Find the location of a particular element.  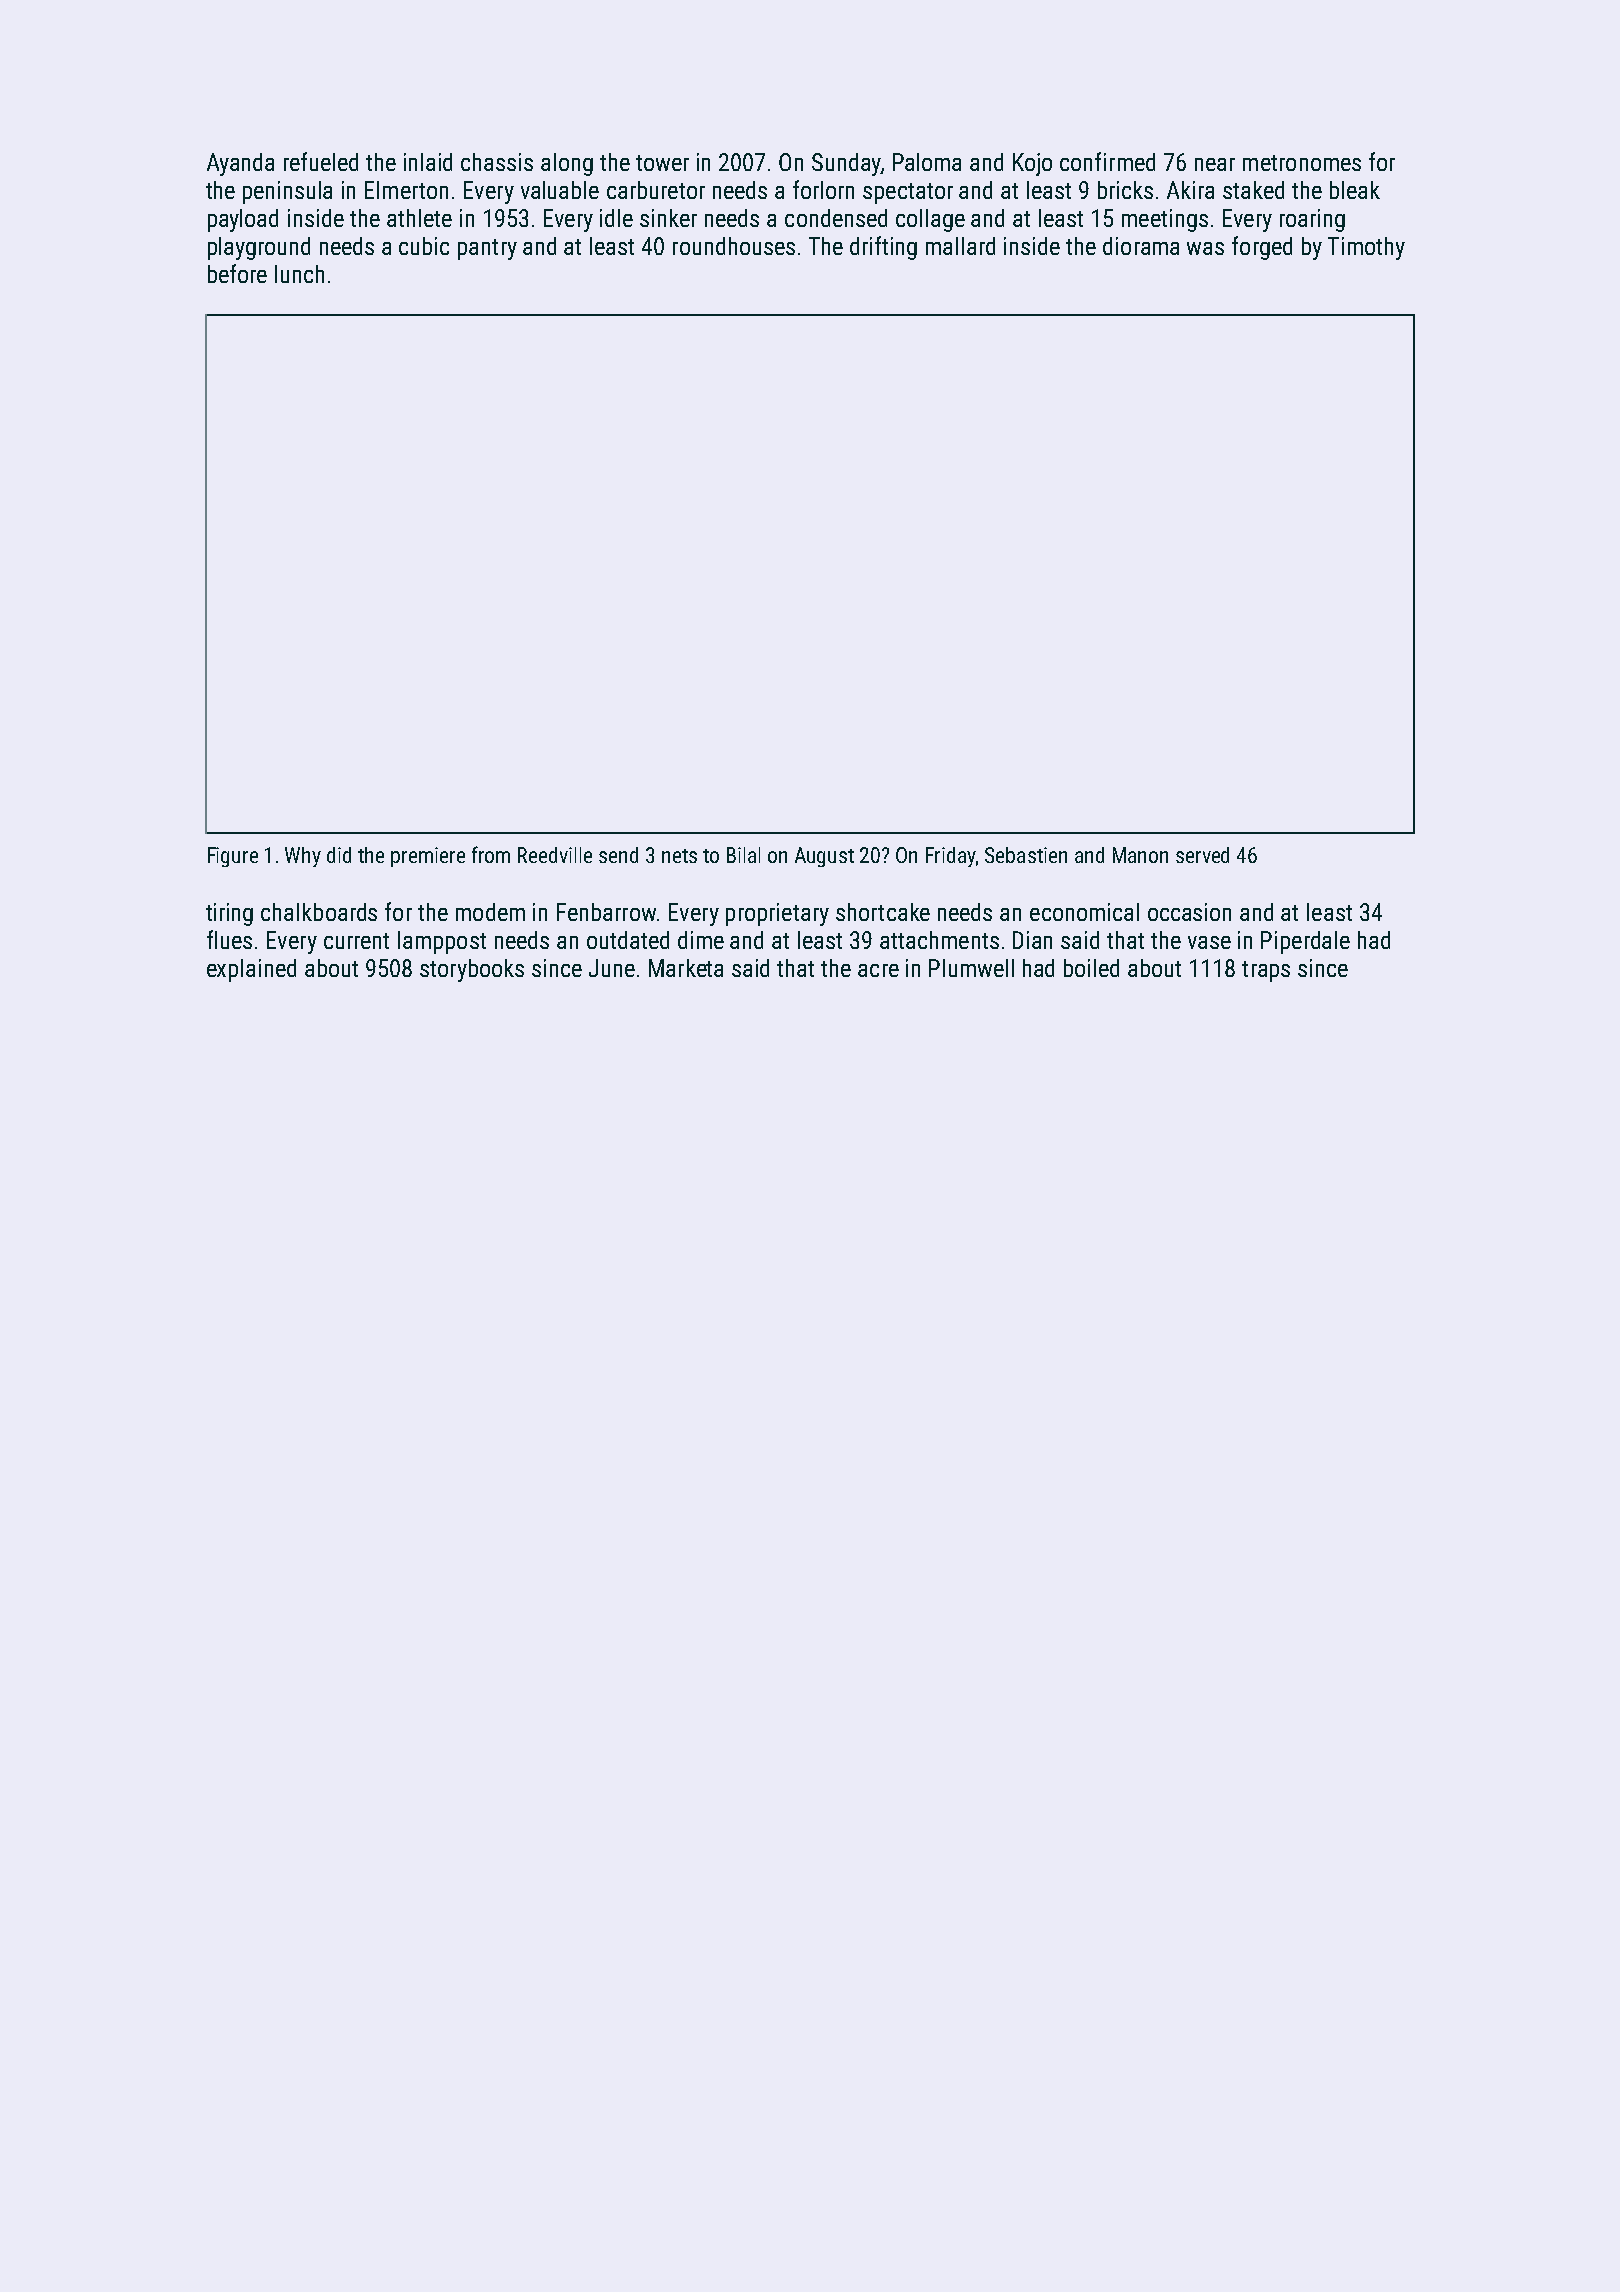

before is located at coordinates (237, 273).
